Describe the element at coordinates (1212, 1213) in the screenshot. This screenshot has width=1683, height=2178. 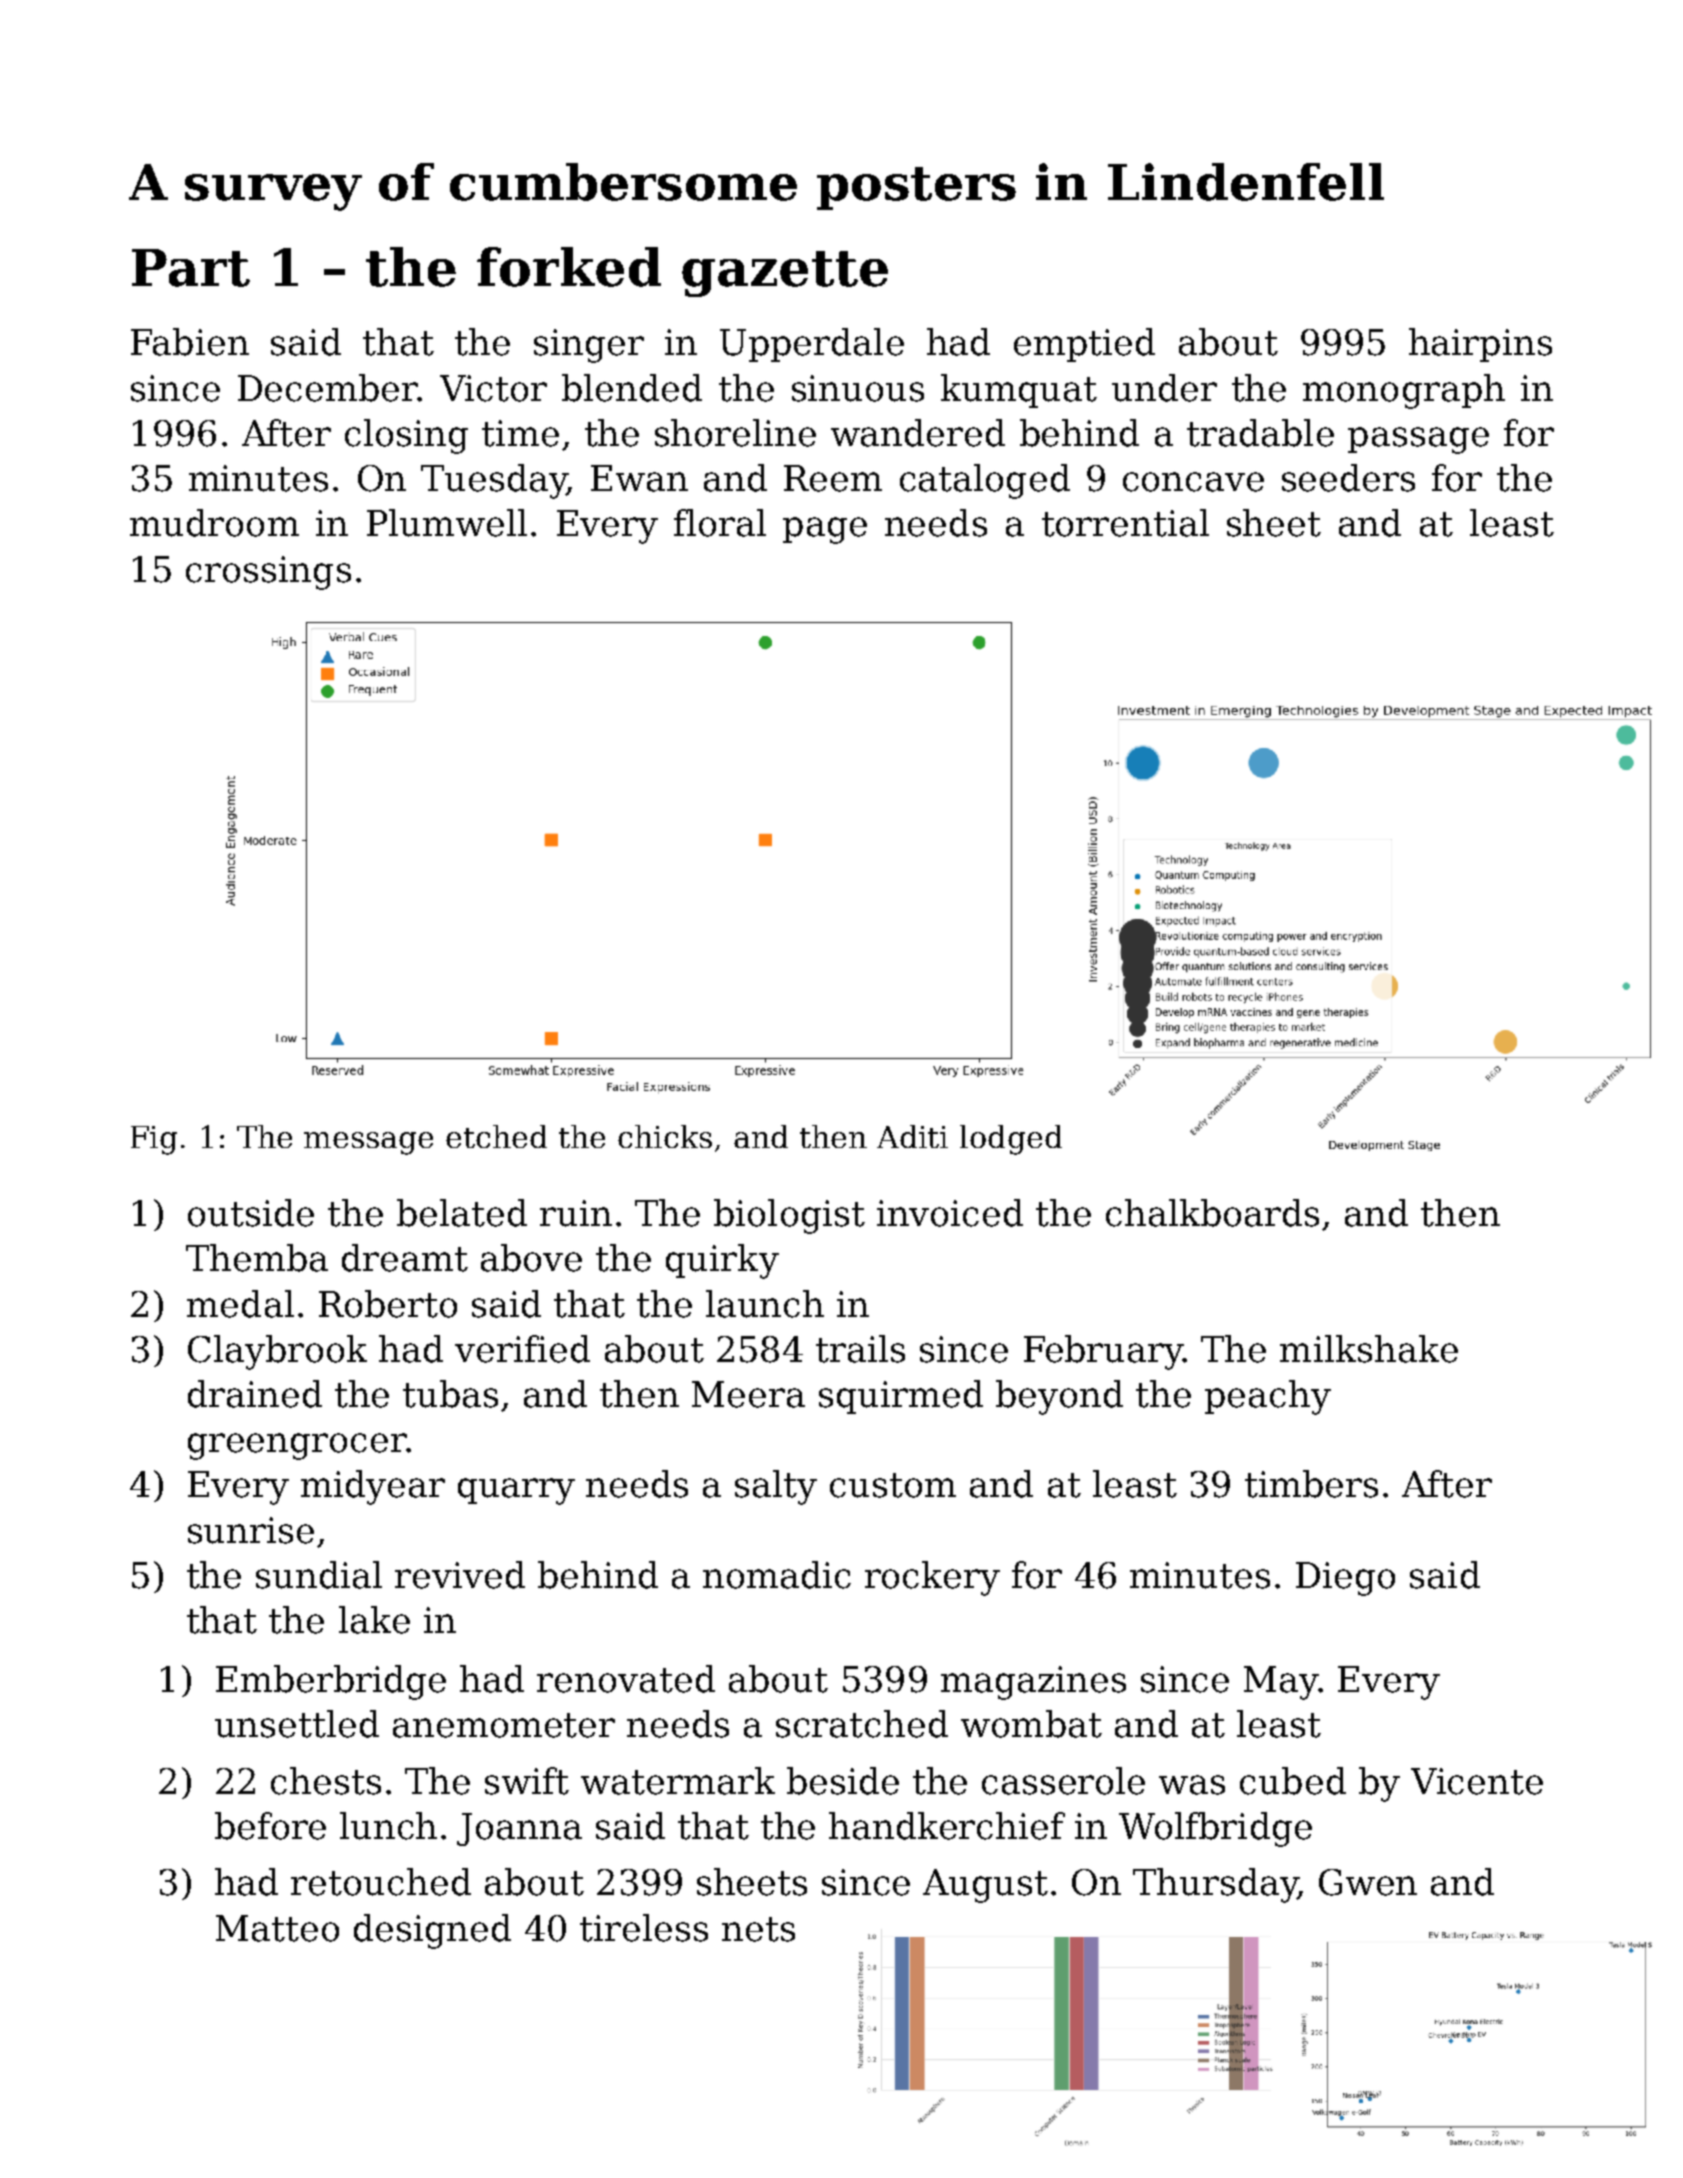
I see `chalkboards` at that location.
